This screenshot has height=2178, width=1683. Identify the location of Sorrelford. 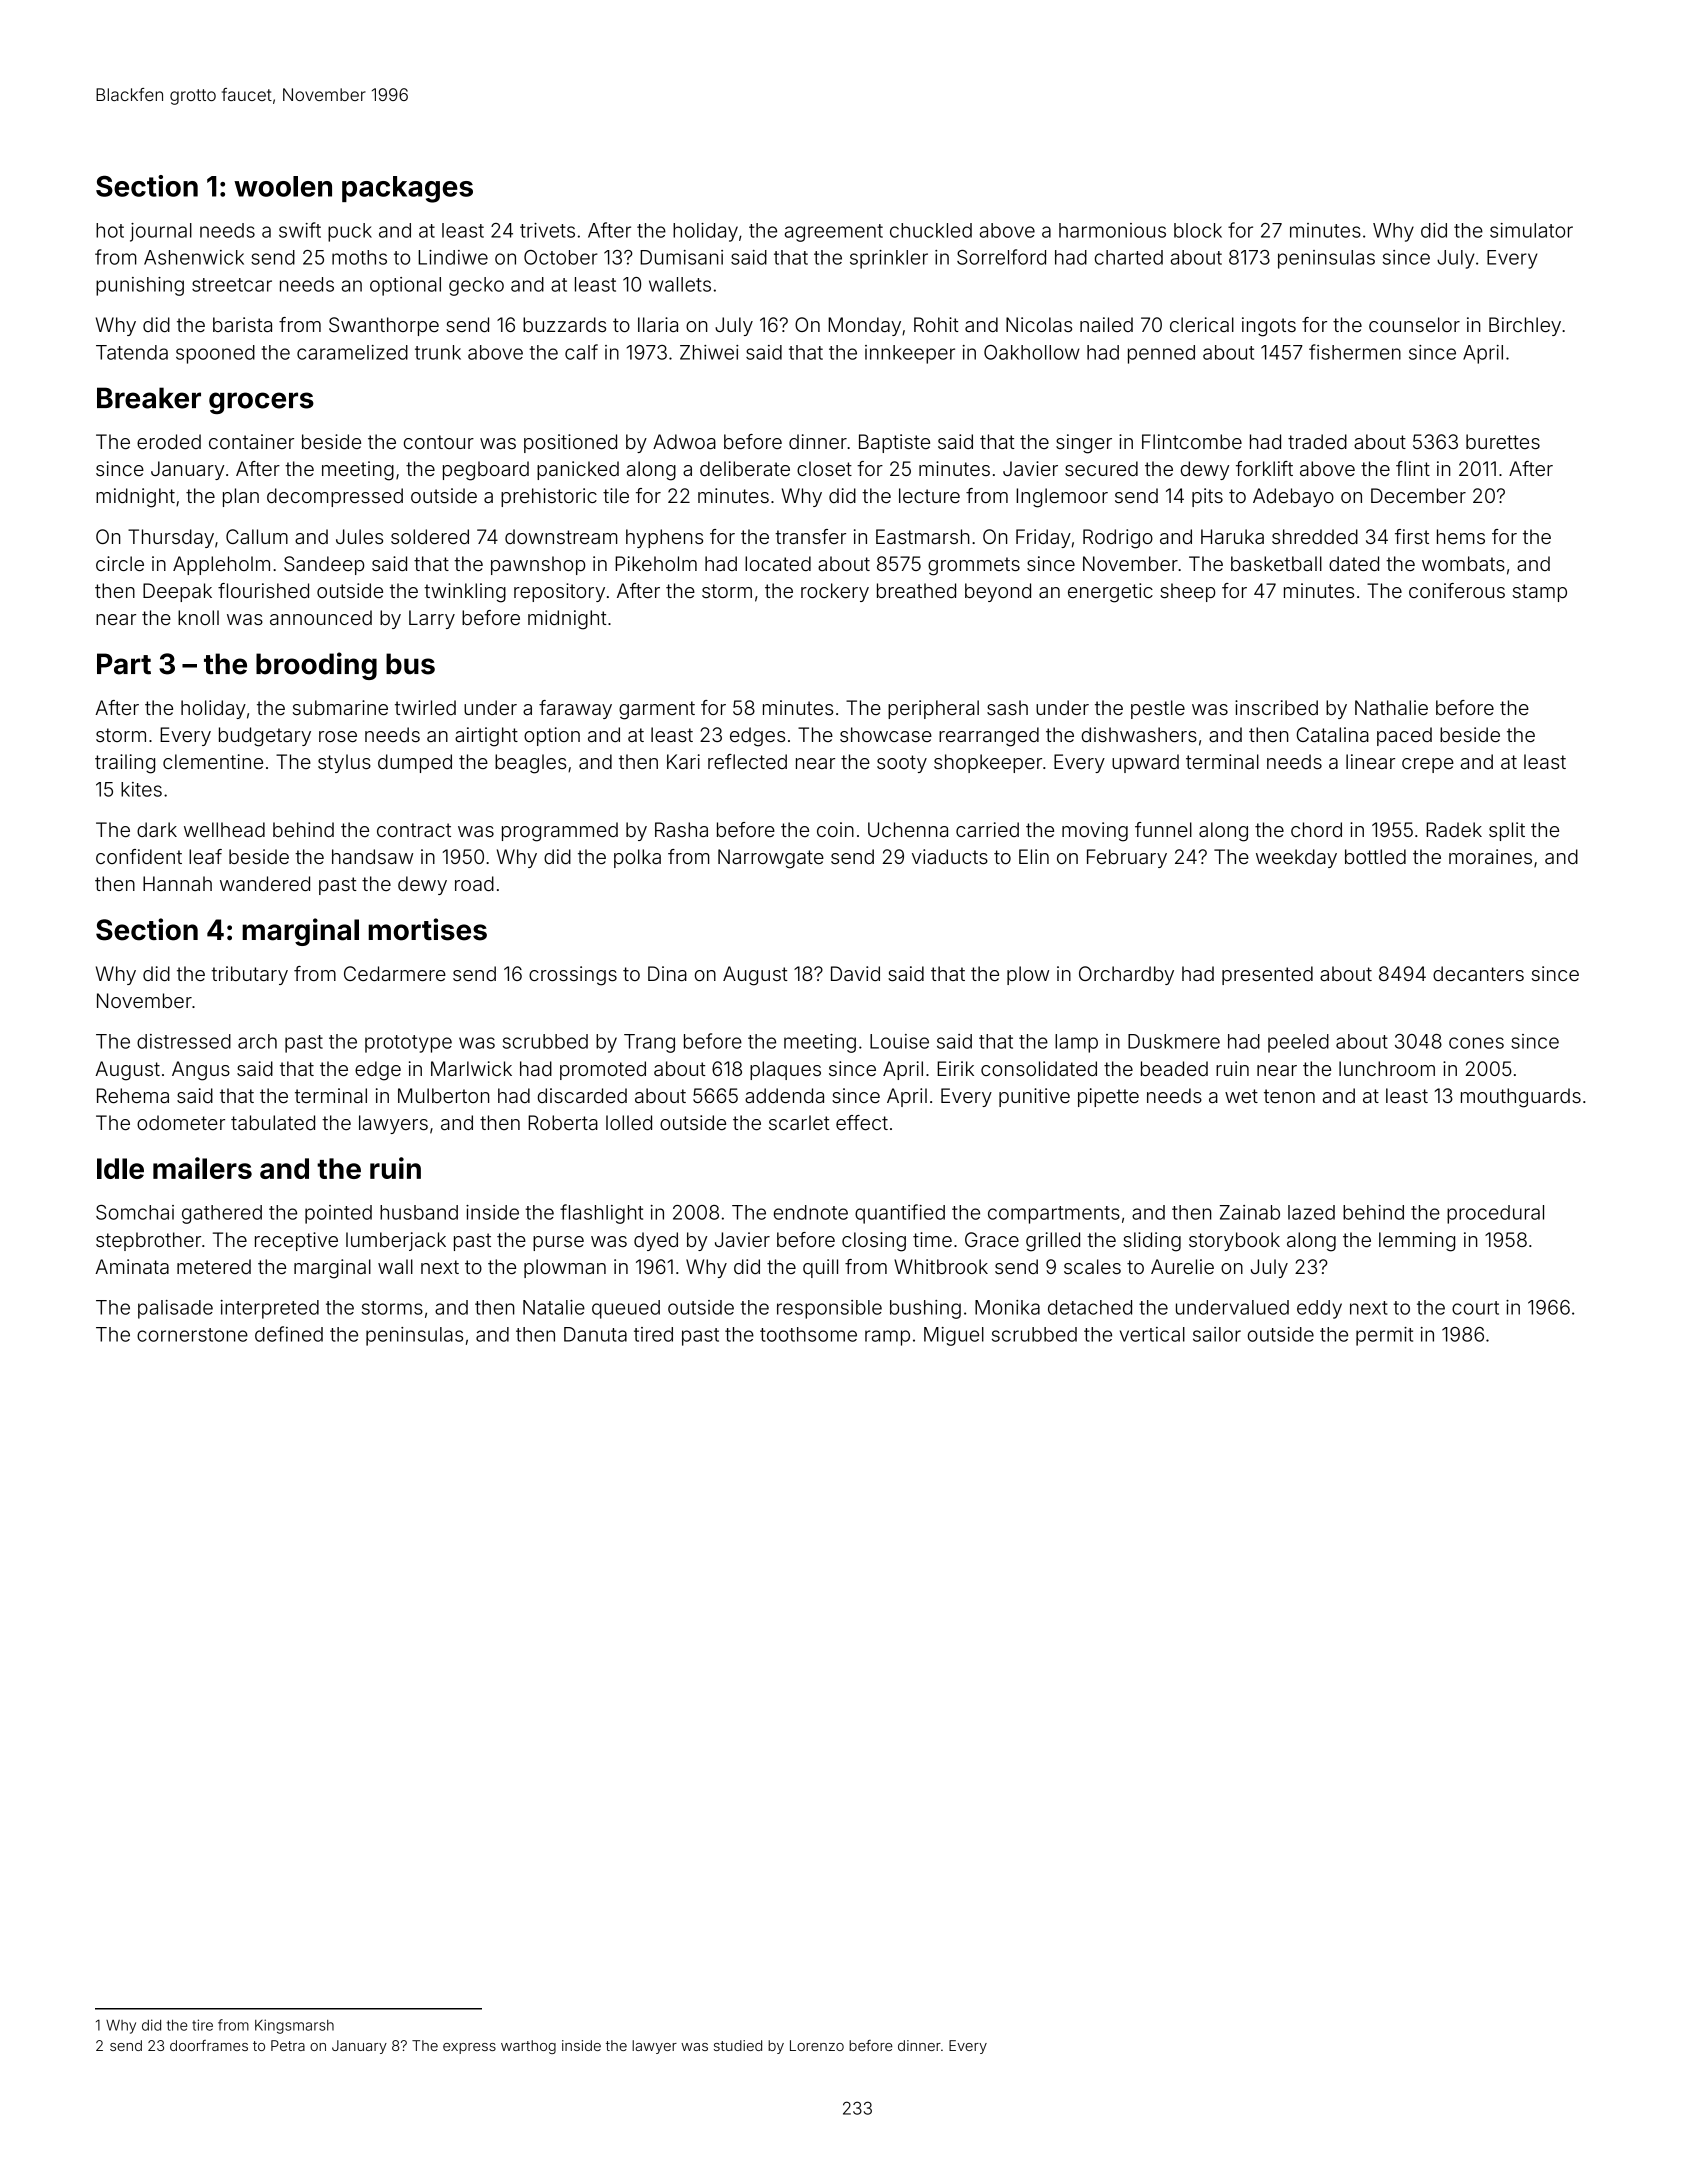
(1001, 257).
